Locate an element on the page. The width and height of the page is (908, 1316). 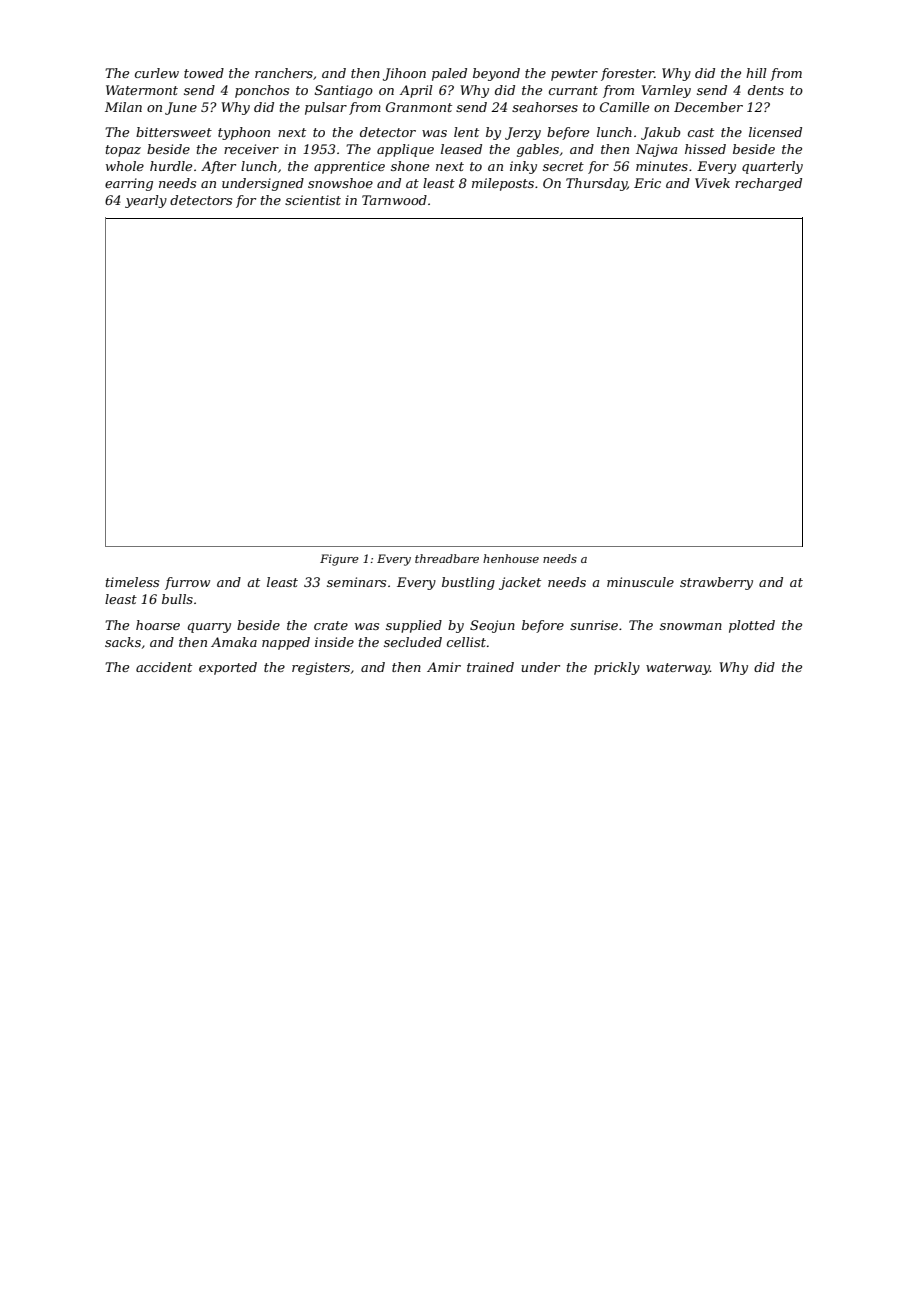
henhouse is located at coordinates (511, 558).
